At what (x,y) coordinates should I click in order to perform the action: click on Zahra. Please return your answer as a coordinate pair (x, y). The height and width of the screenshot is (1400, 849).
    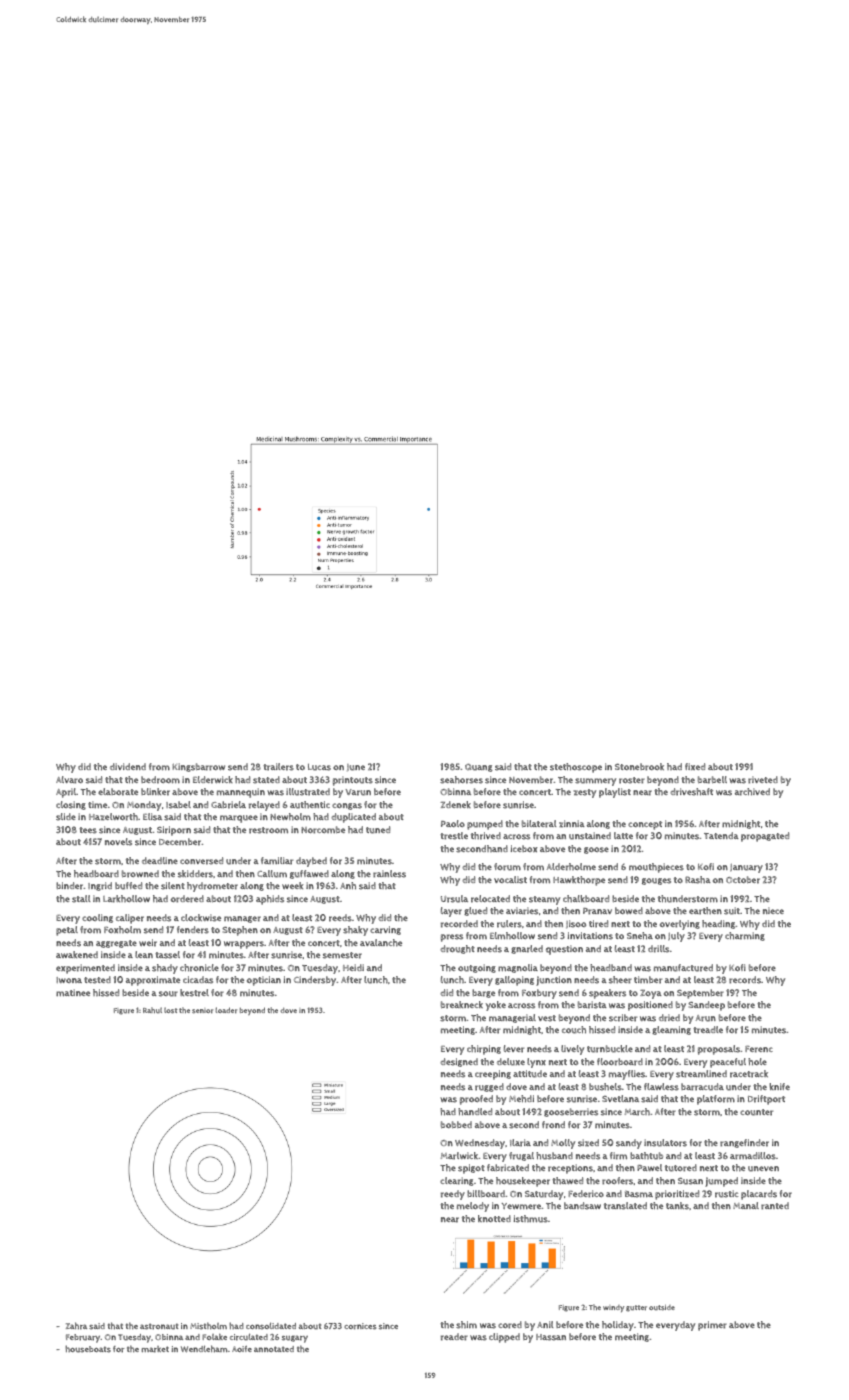
    Looking at the image, I should click on (76, 1326).
